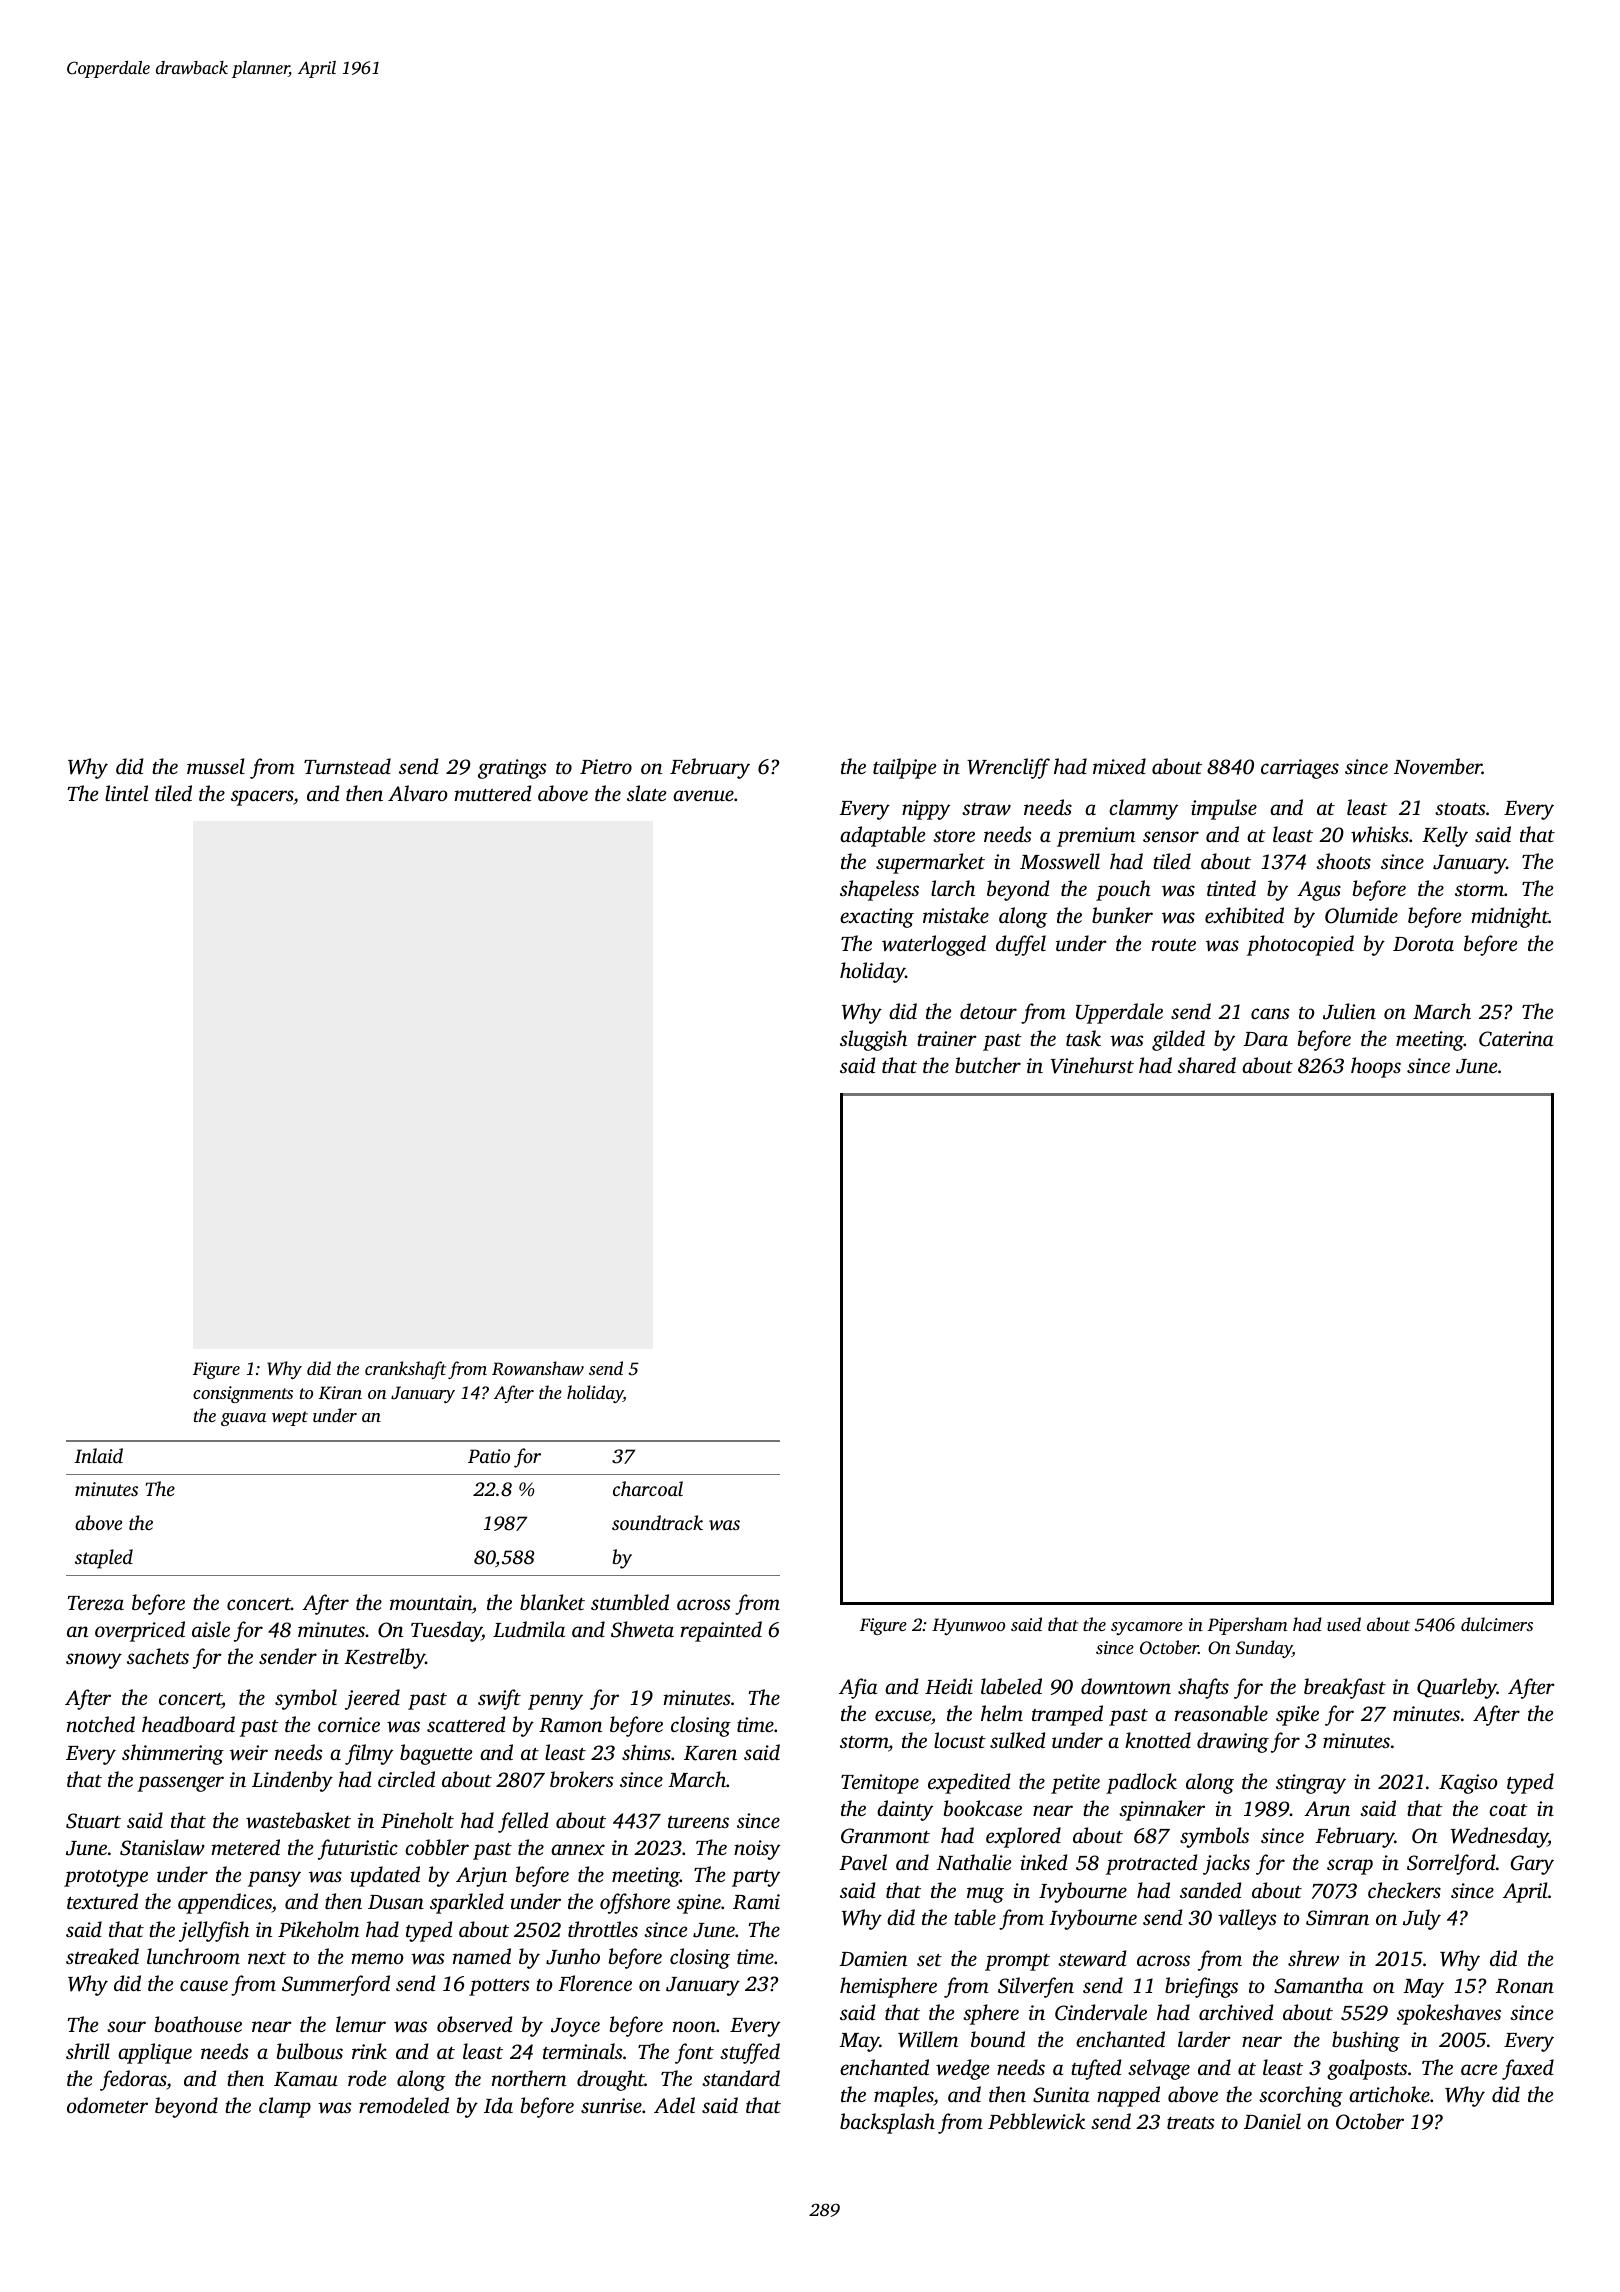 The image size is (1620, 2292). What do you see at coordinates (1017, 1740) in the screenshot?
I see `sulked` at bounding box center [1017, 1740].
